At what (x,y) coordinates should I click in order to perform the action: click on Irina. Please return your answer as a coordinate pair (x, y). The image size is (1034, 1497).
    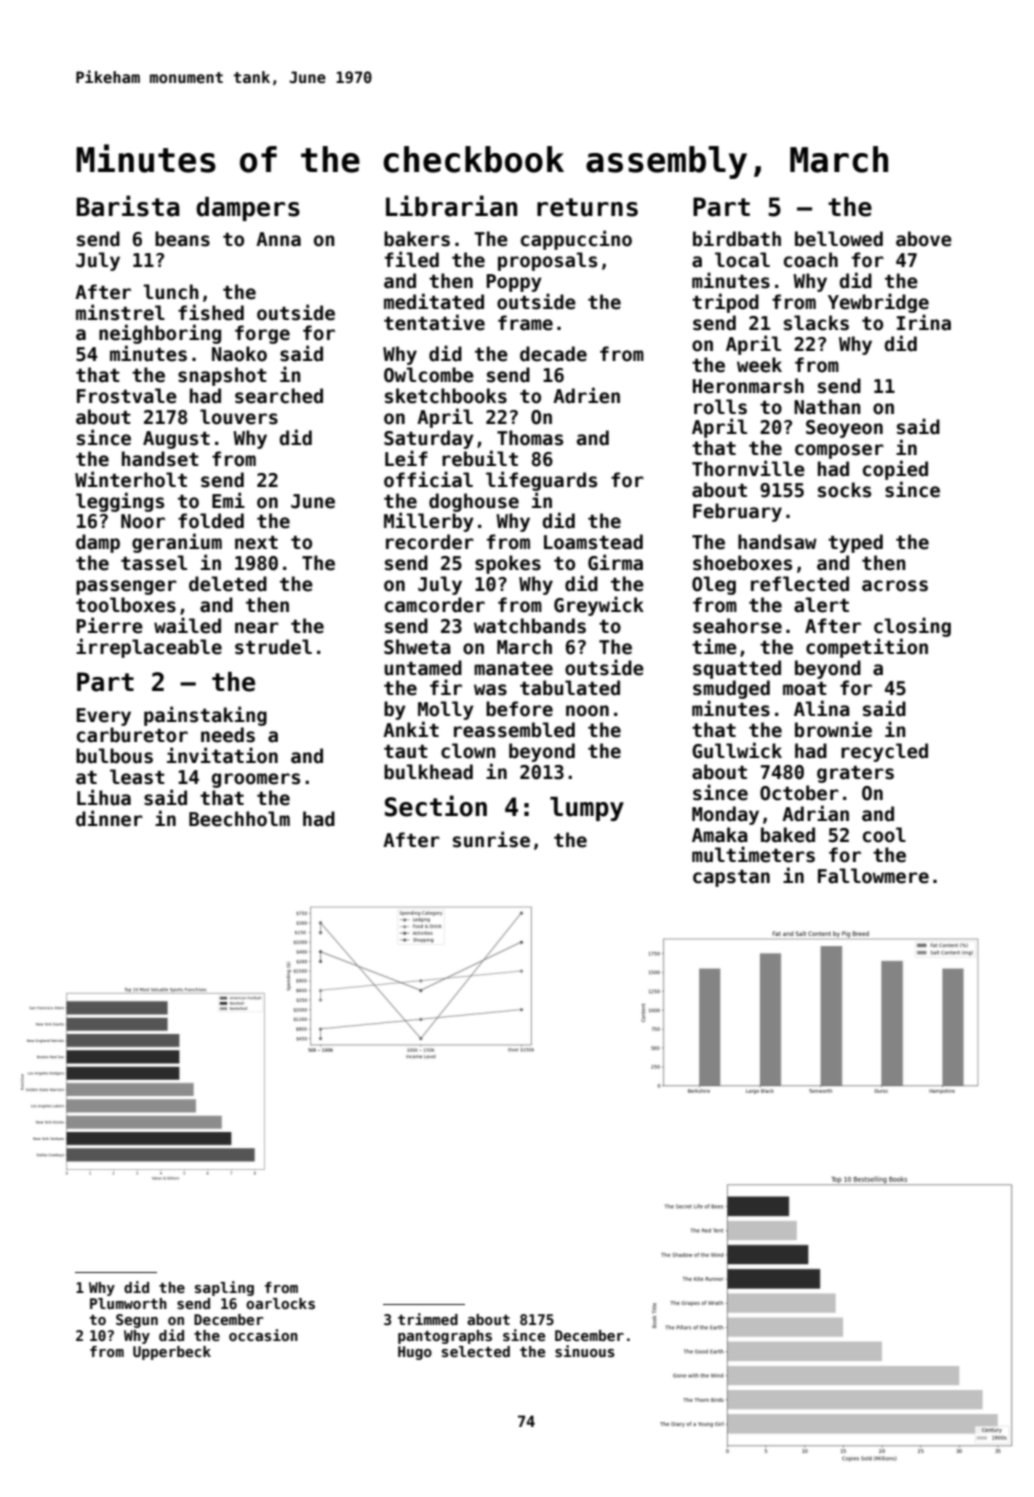
    Looking at the image, I should click on (924, 322).
